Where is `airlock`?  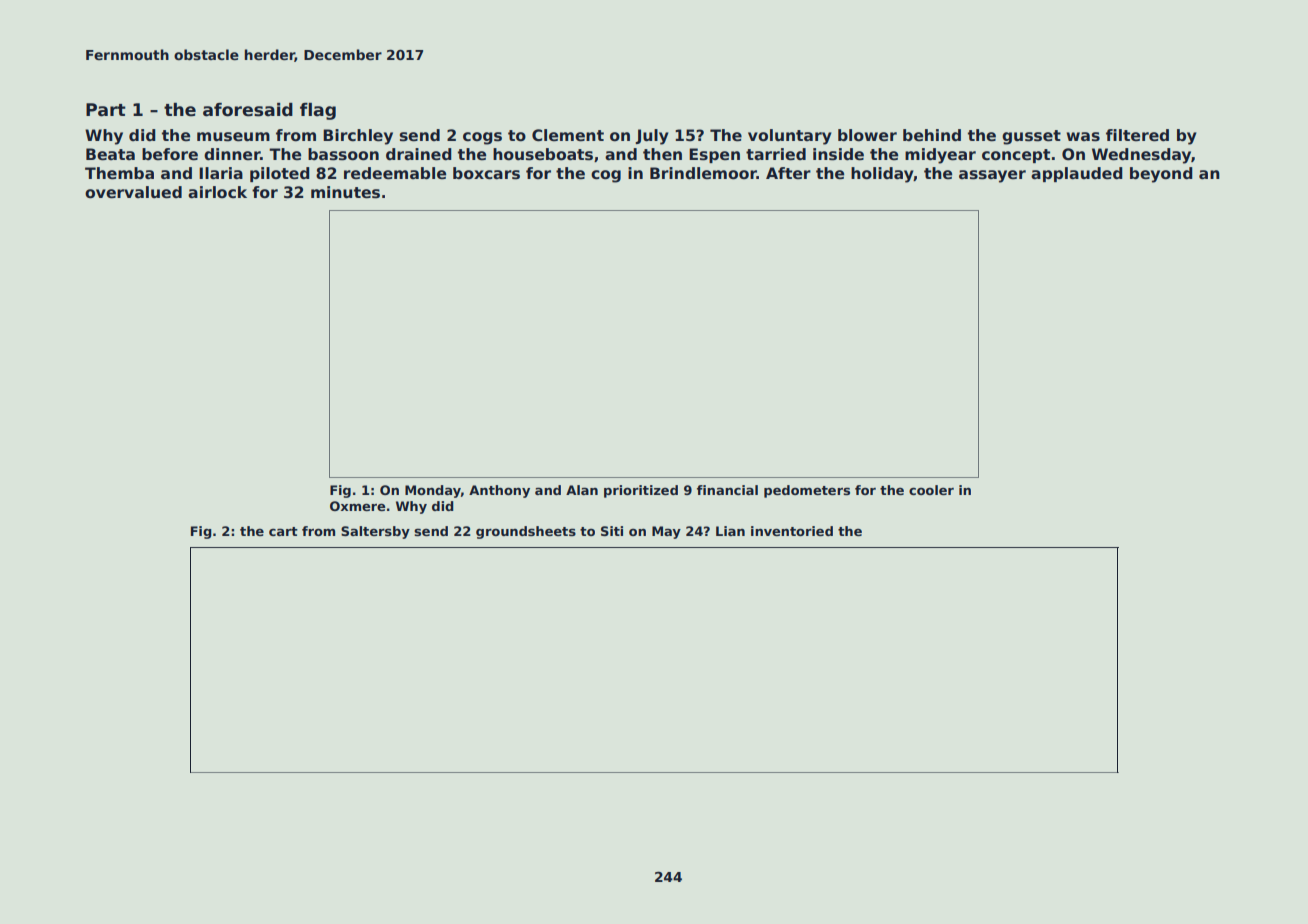 airlock is located at coordinates (217, 192).
